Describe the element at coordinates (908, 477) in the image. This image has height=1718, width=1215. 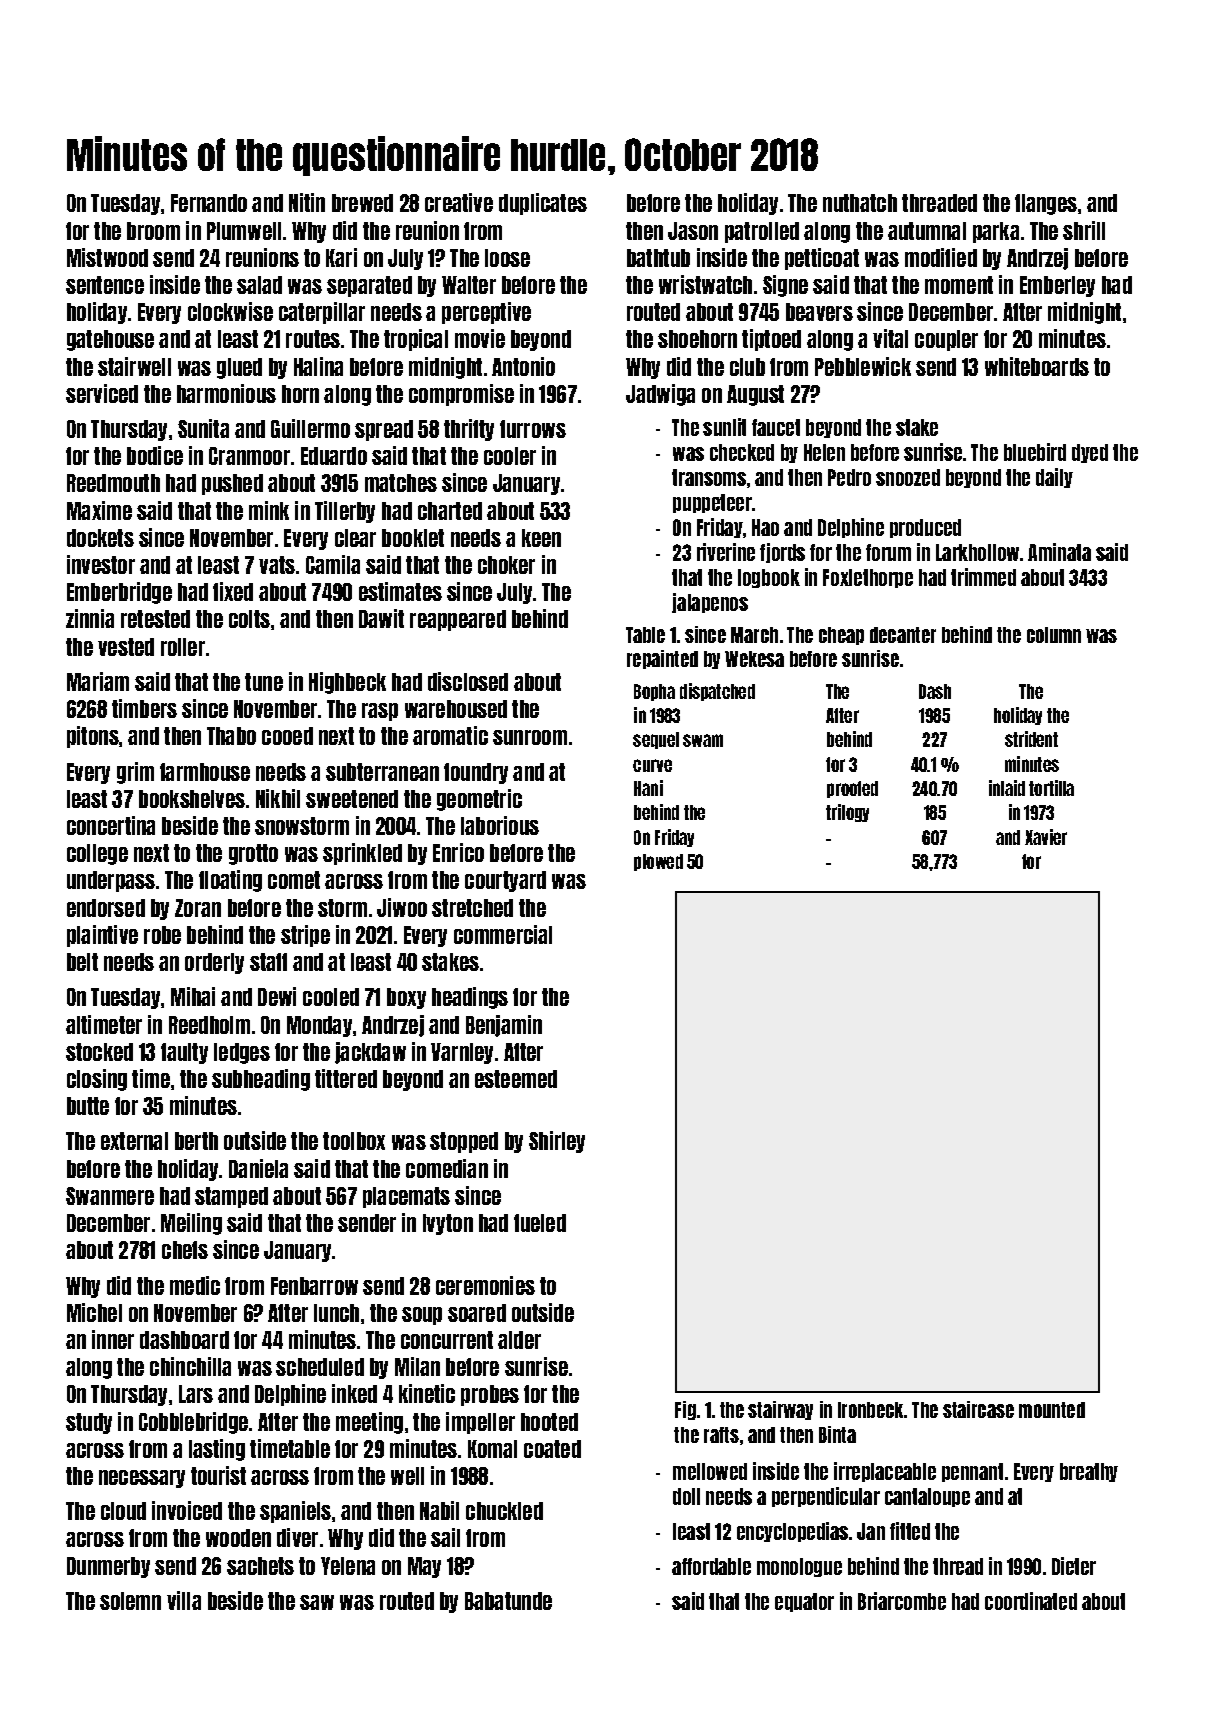
I see `snoozed` at that location.
